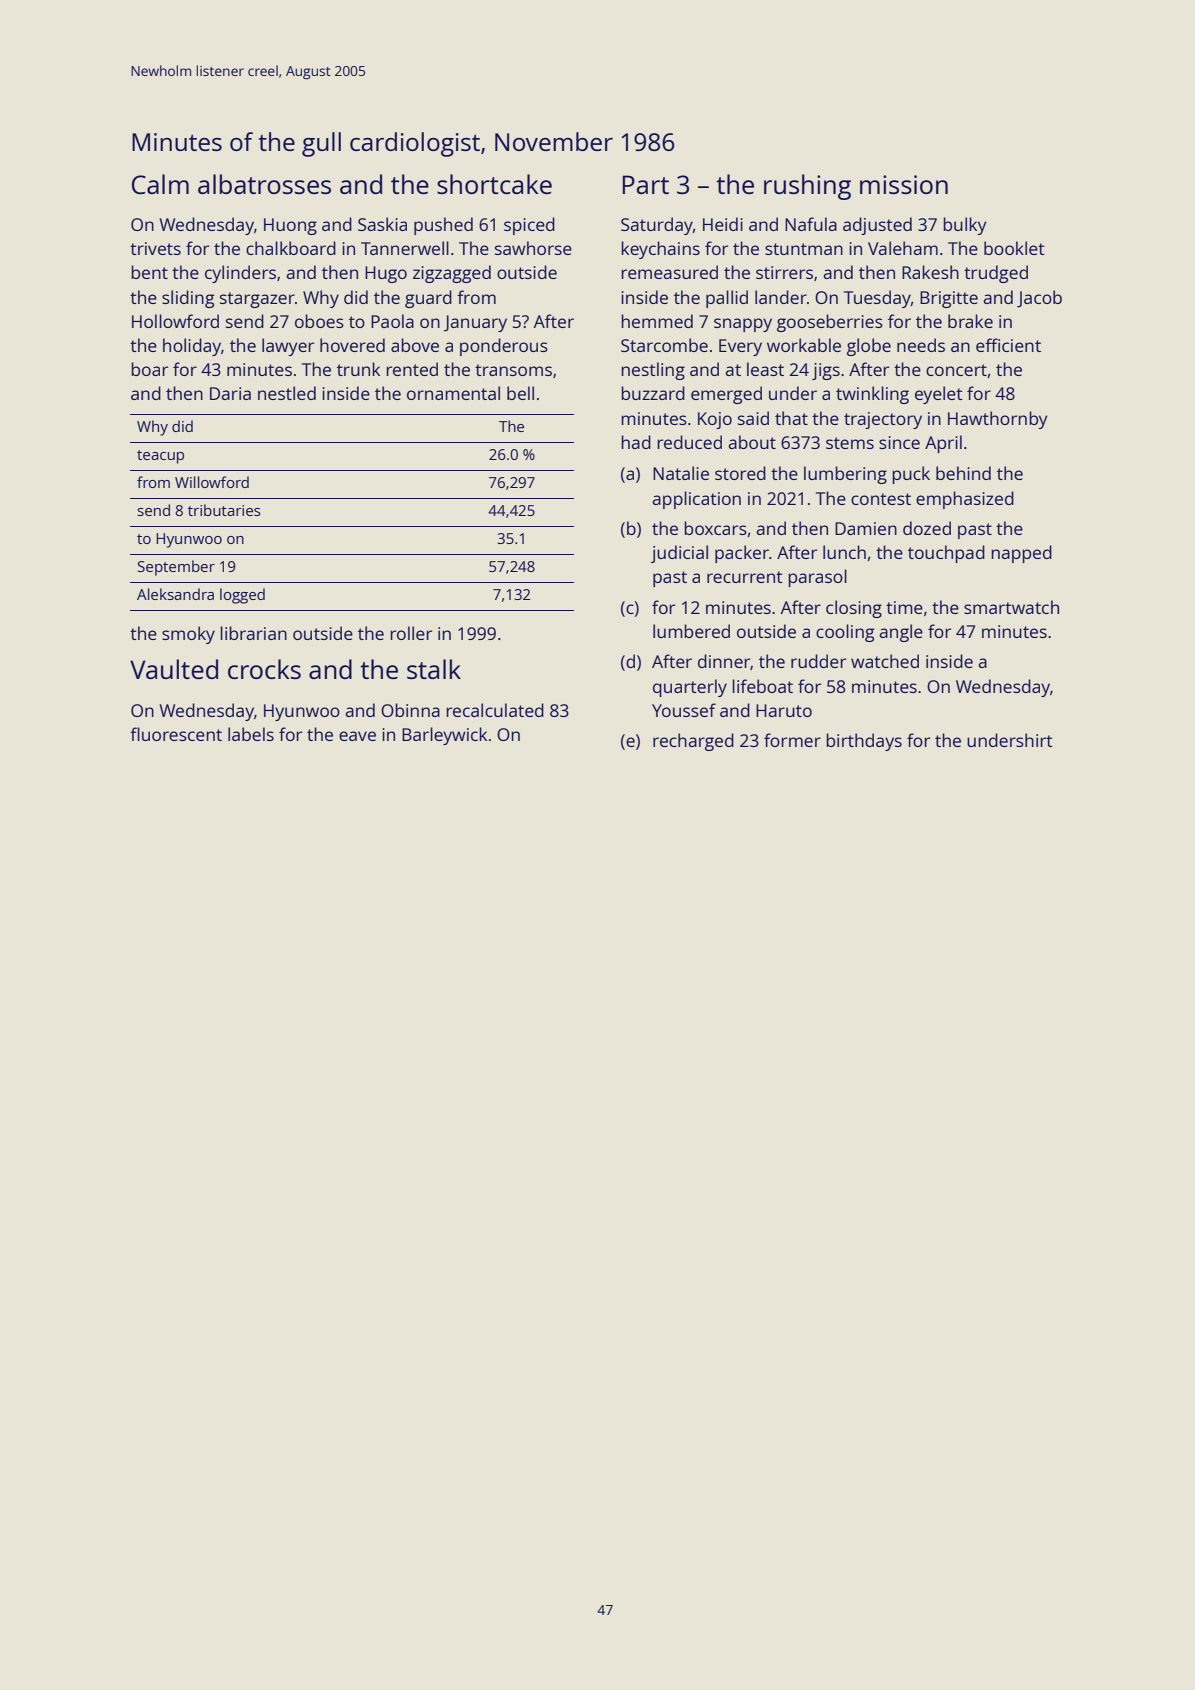  What do you see at coordinates (176, 734) in the screenshot?
I see `fluorescent` at bounding box center [176, 734].
